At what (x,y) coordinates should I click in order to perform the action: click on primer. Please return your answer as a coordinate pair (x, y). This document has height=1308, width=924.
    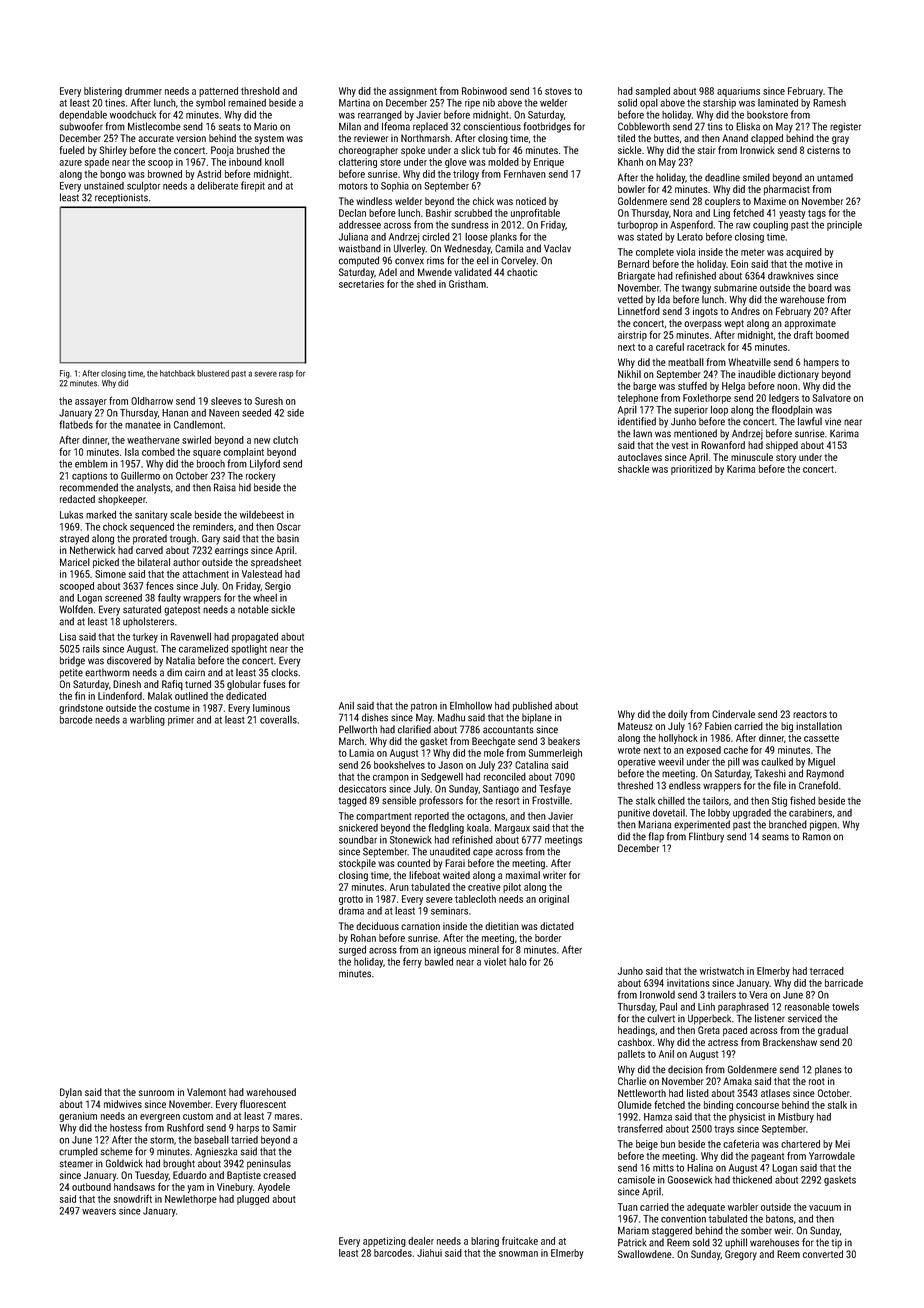
    Looking at the image, I should click on (181, 721).
